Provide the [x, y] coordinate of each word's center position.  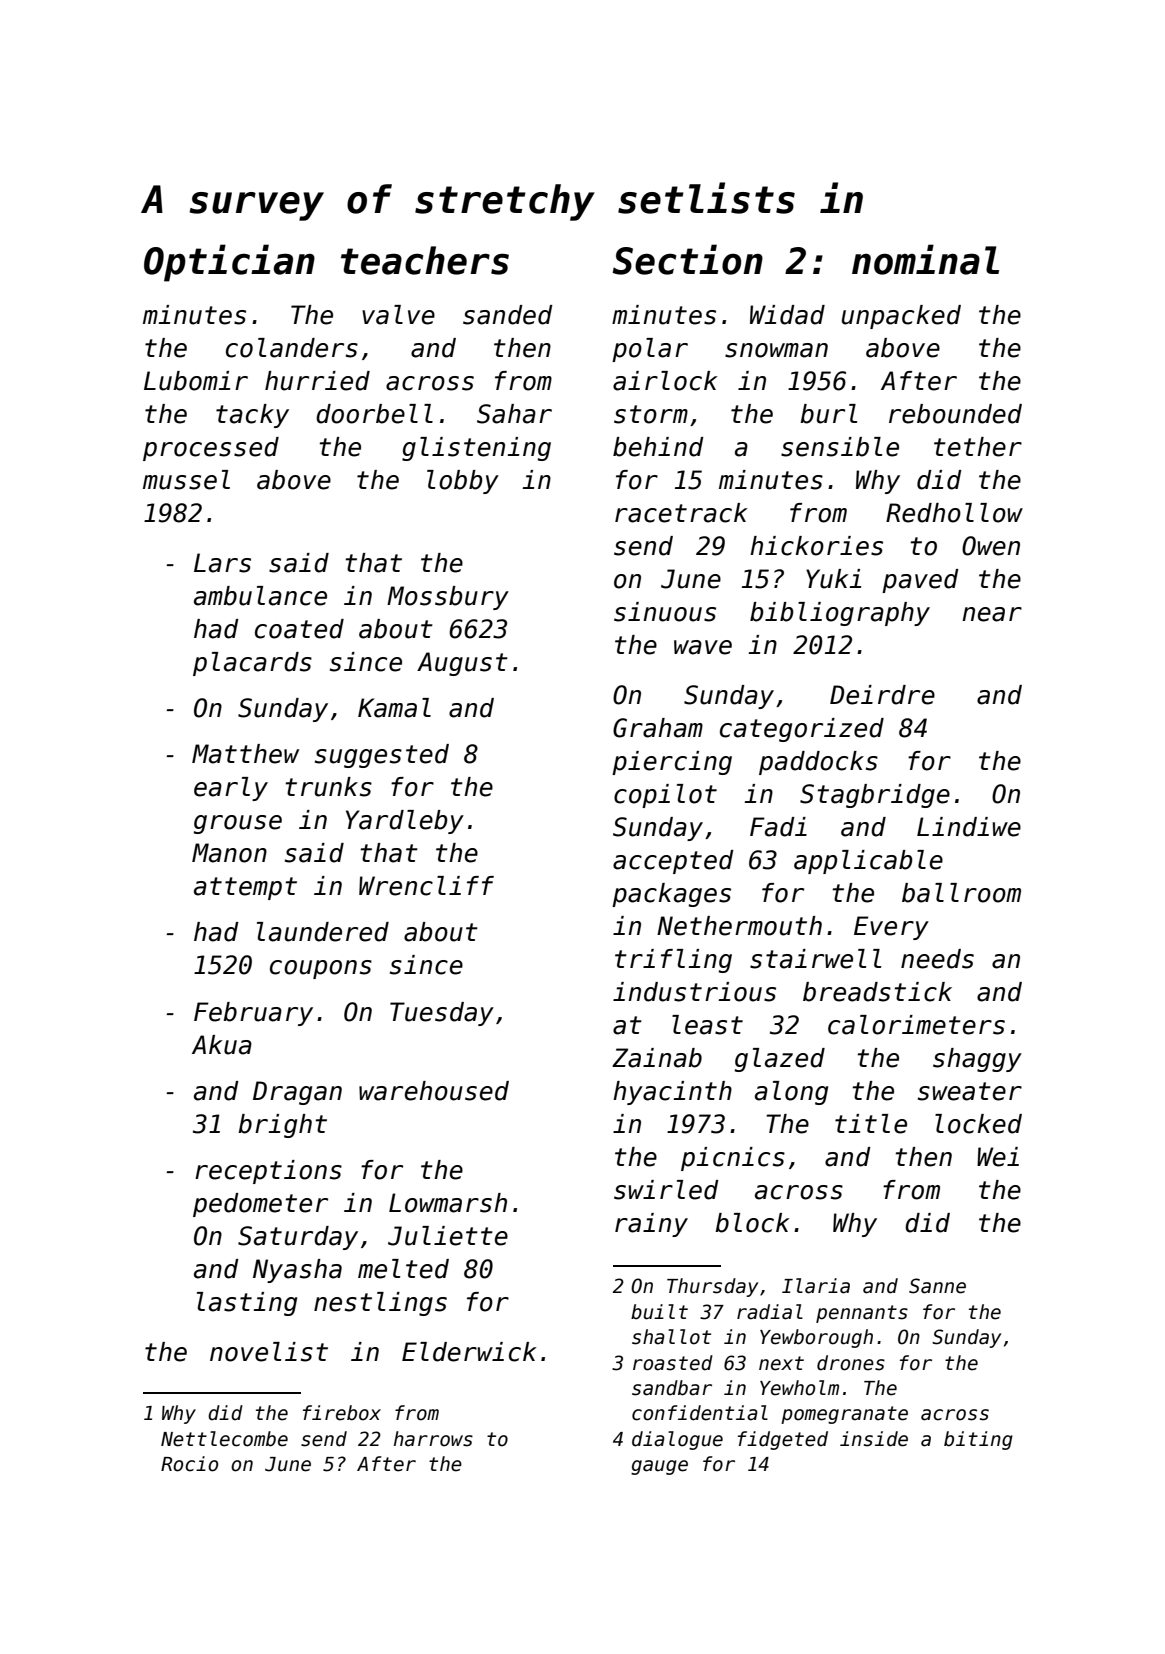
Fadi [778, 827]
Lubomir [196, 381]
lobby [463, 482]
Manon [229, 853]
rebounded [955, 414]
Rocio [189, 1464]
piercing [672, 763]
